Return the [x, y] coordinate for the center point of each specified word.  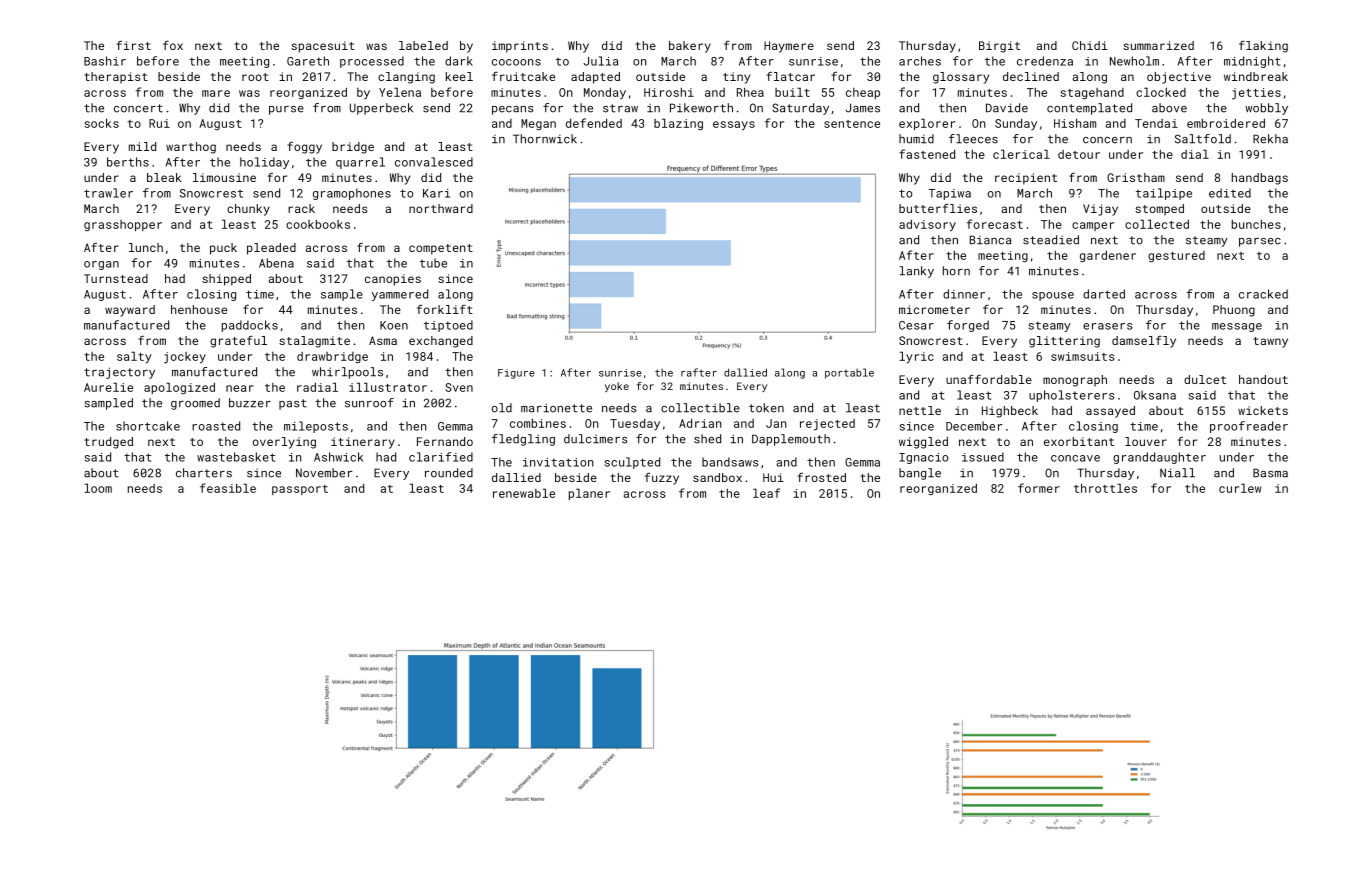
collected [1157, 224]
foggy [304, 148]
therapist [116, 78]
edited [1230, 193]
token [766, 408]
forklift [445, 309]
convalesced [434, 162]
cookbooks [318, 224]
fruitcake [523, 76]
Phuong [1234, 311]
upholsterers [1072, 396]
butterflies [938, 208]
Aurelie [108, 387]
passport [300, 490]
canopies [393, 280]
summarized [1158, 45]
